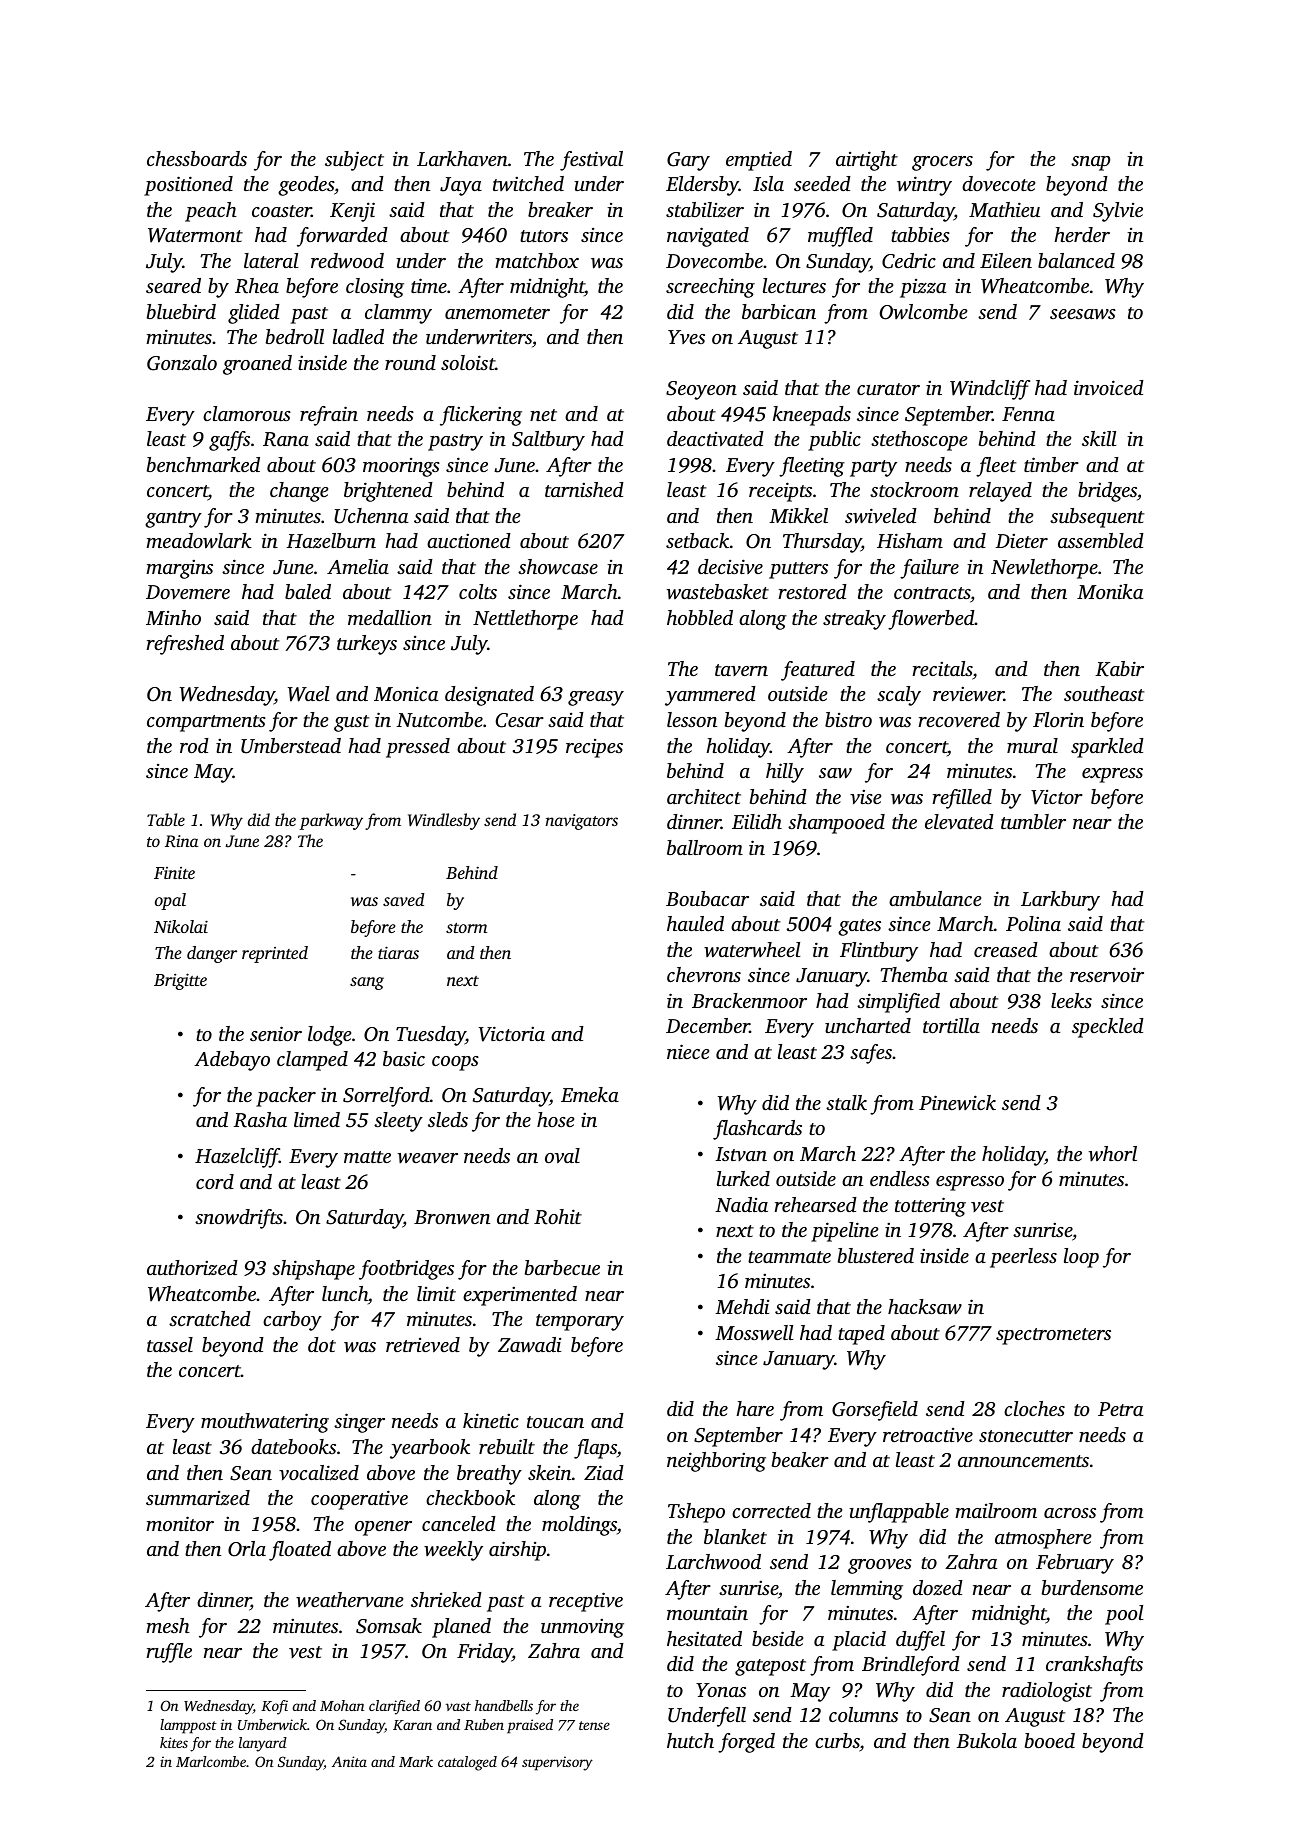 The width and height of the screenshot is (1290, 1824). What do you see at coordinates (695, 923) in the screenshot?
I see `hauled` at bounding box center [695, 923].
